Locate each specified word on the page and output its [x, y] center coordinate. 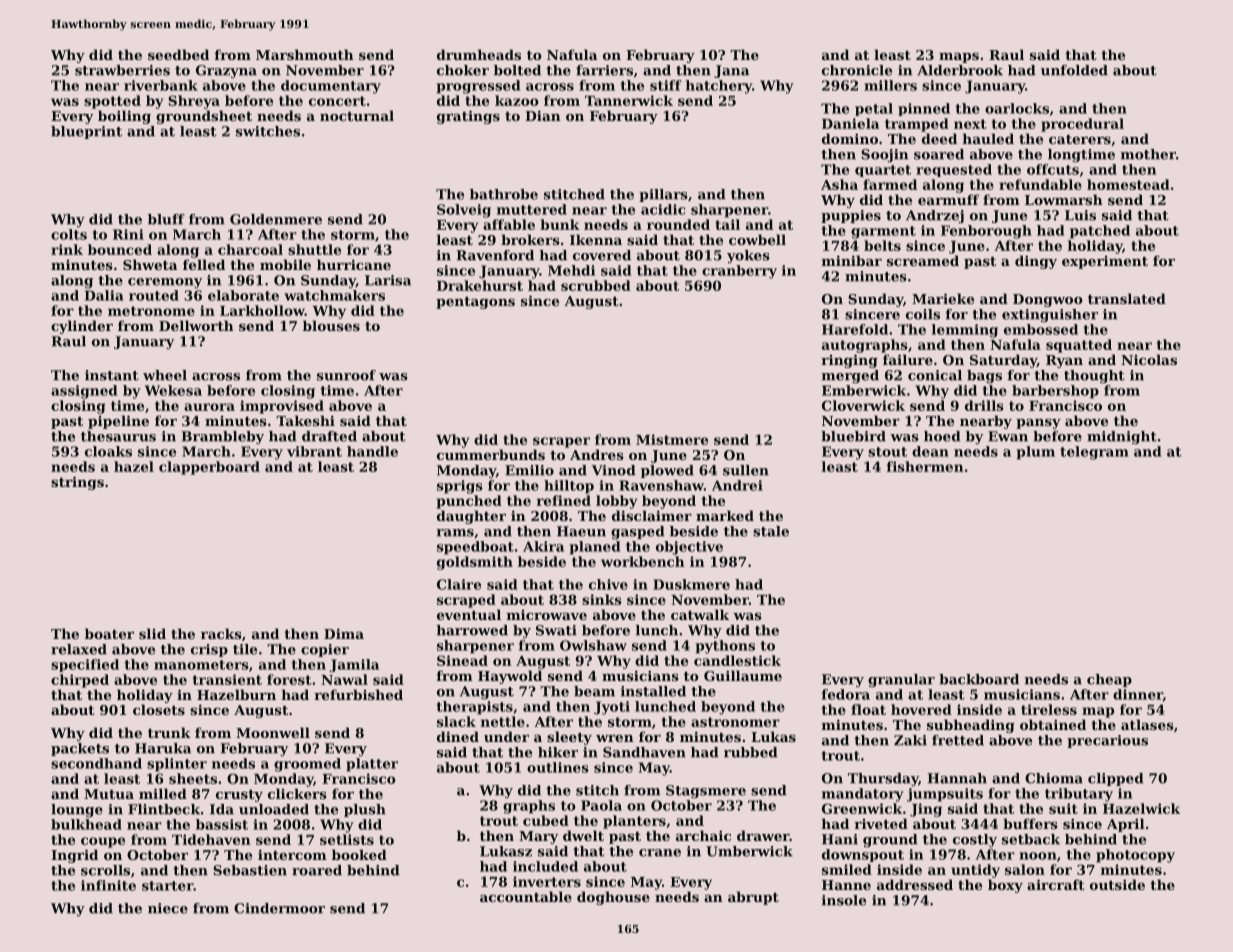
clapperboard [209, 468]
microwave [547, 615]
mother [1148, 154]
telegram [1094, 453]
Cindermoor [279, 908]
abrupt [753, 898]
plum [1036, 453]
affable [509, 224]
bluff [166, 219]
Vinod [613, 470]
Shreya [194, 102]
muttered [532, 209]
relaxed [79, 649]
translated [1127, 298]
